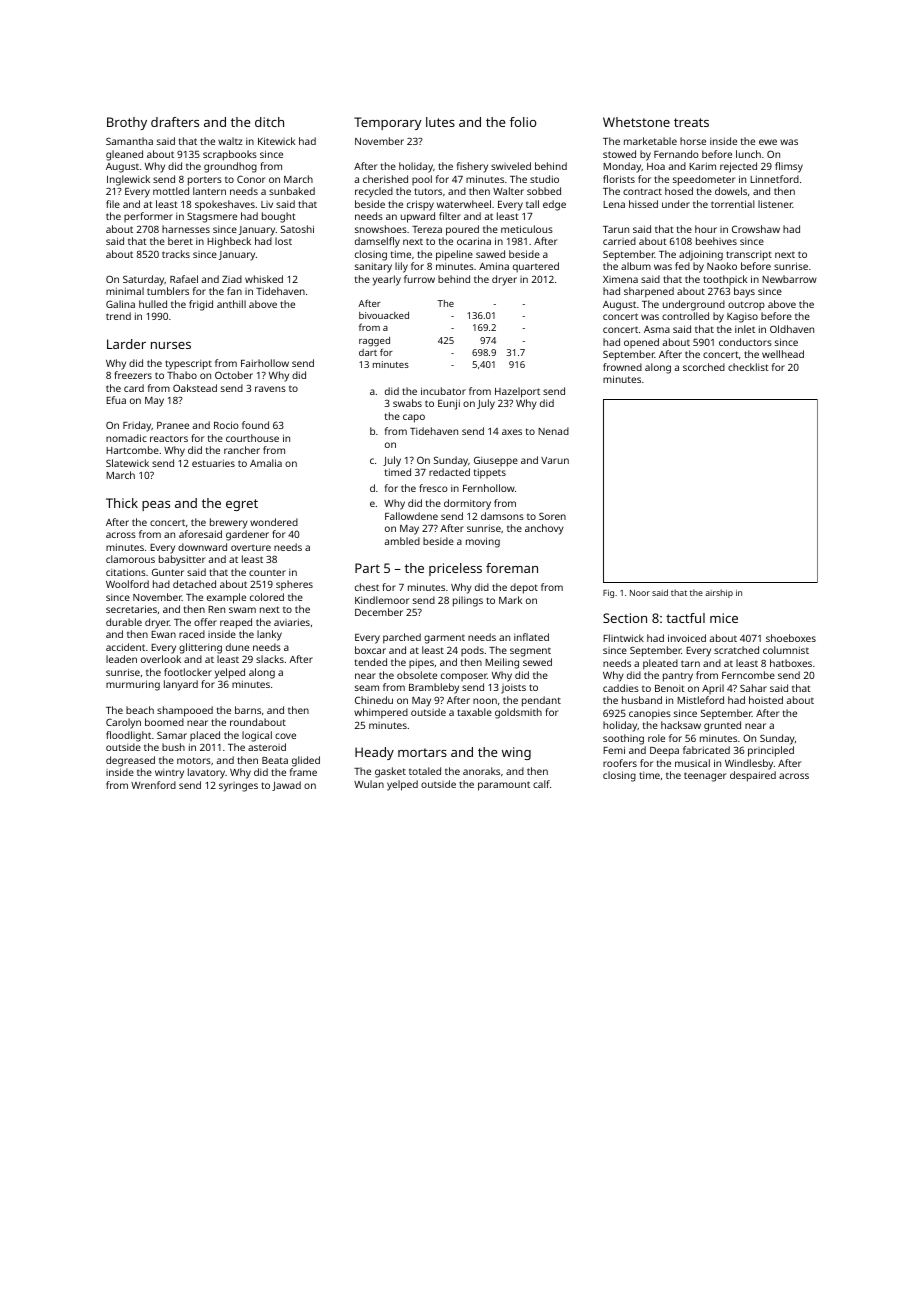  Describe the element at coordinates (512, 568) in the document. I see `foreman` at that location.
